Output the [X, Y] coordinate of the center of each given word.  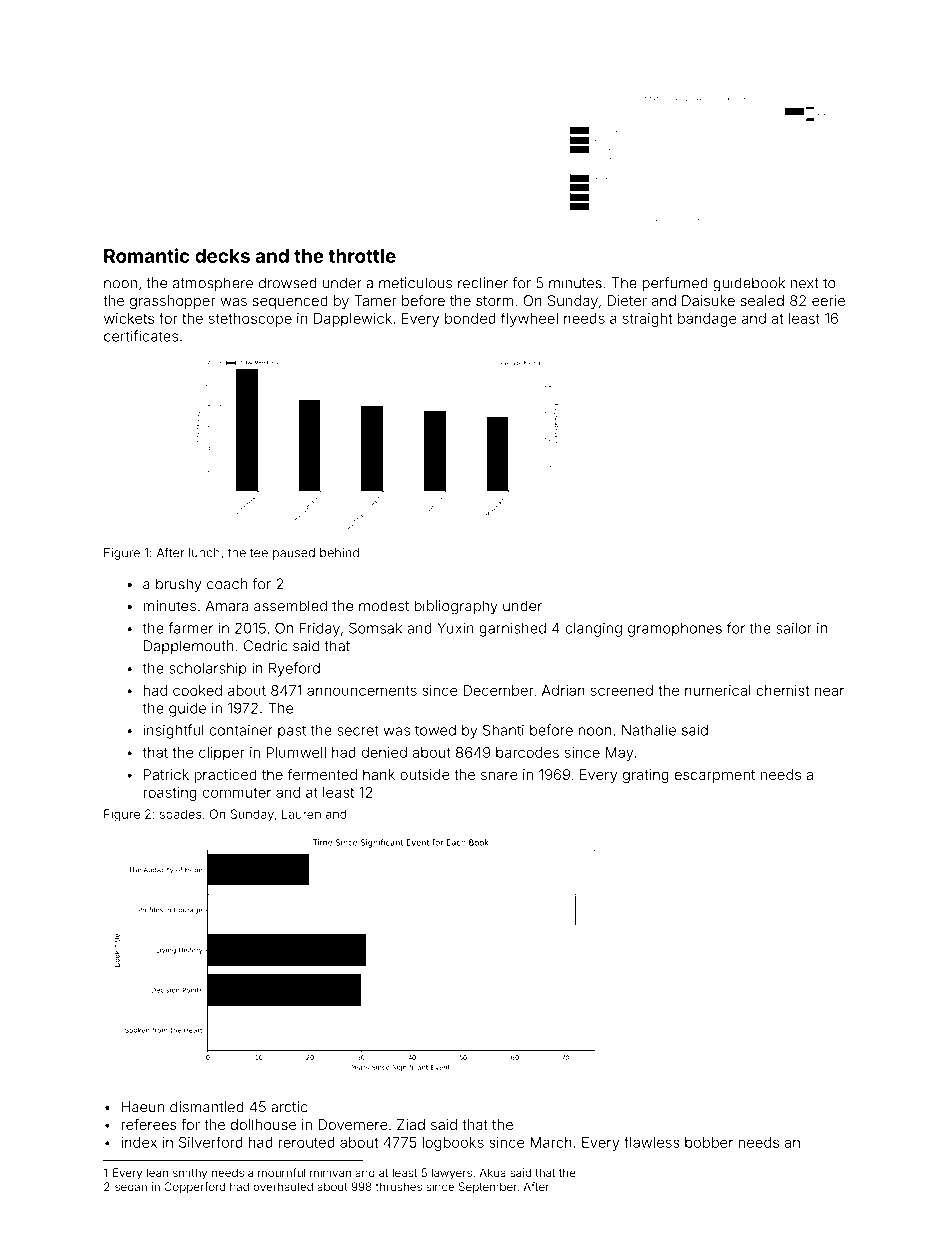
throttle [362, 256]
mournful [282, 1172]
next [804, 283]
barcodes [527, 752]
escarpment [715, 776]
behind [339, 553]
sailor [794, 628]
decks [222, 256]
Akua [493, 1172]
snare [499, 776]
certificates [141, 336]
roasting [170, 794]
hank [379, 774]
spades [181, 815]
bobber [709, 1142]
